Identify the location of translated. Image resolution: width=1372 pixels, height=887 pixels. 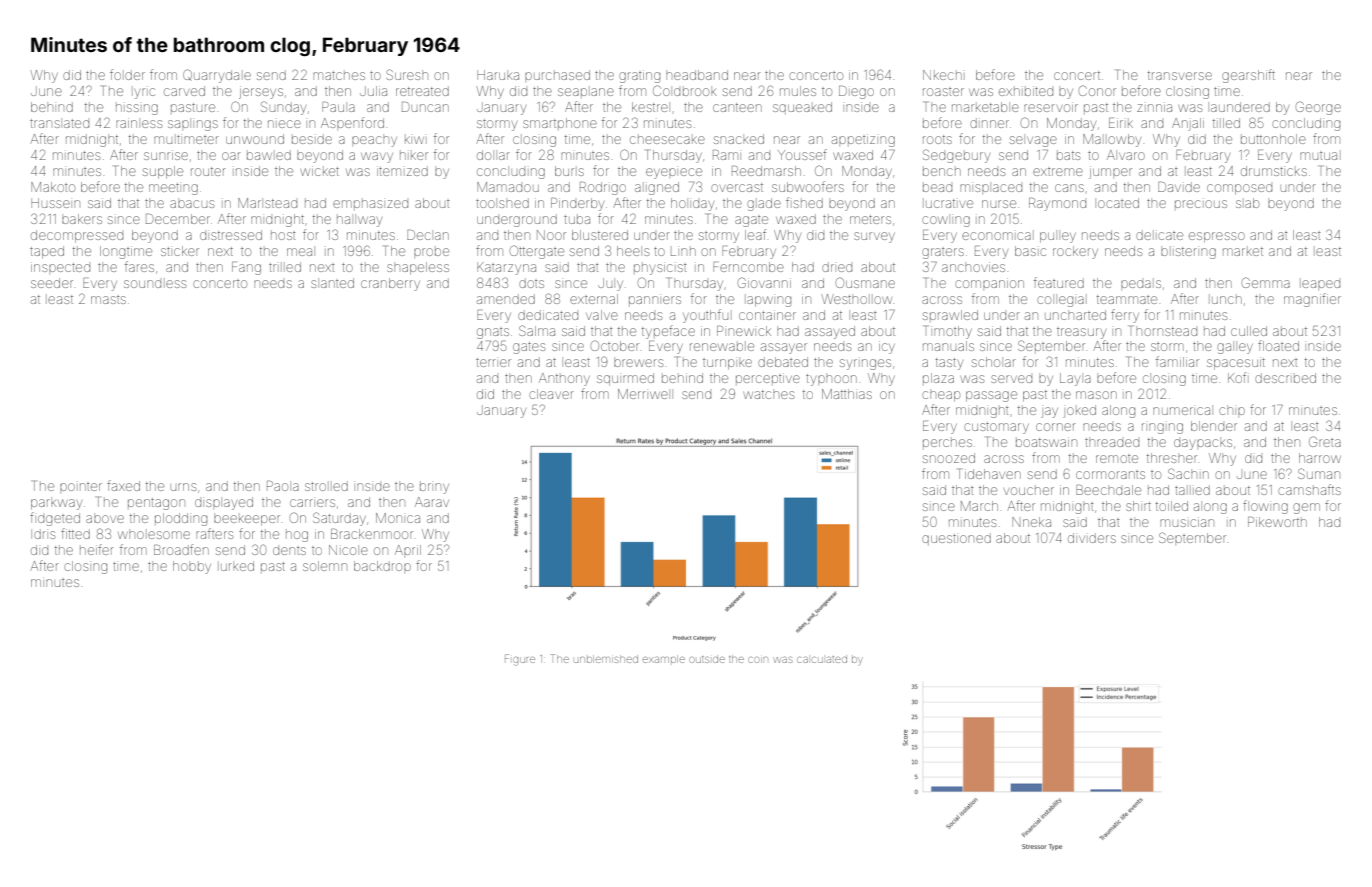
(59, 123).
